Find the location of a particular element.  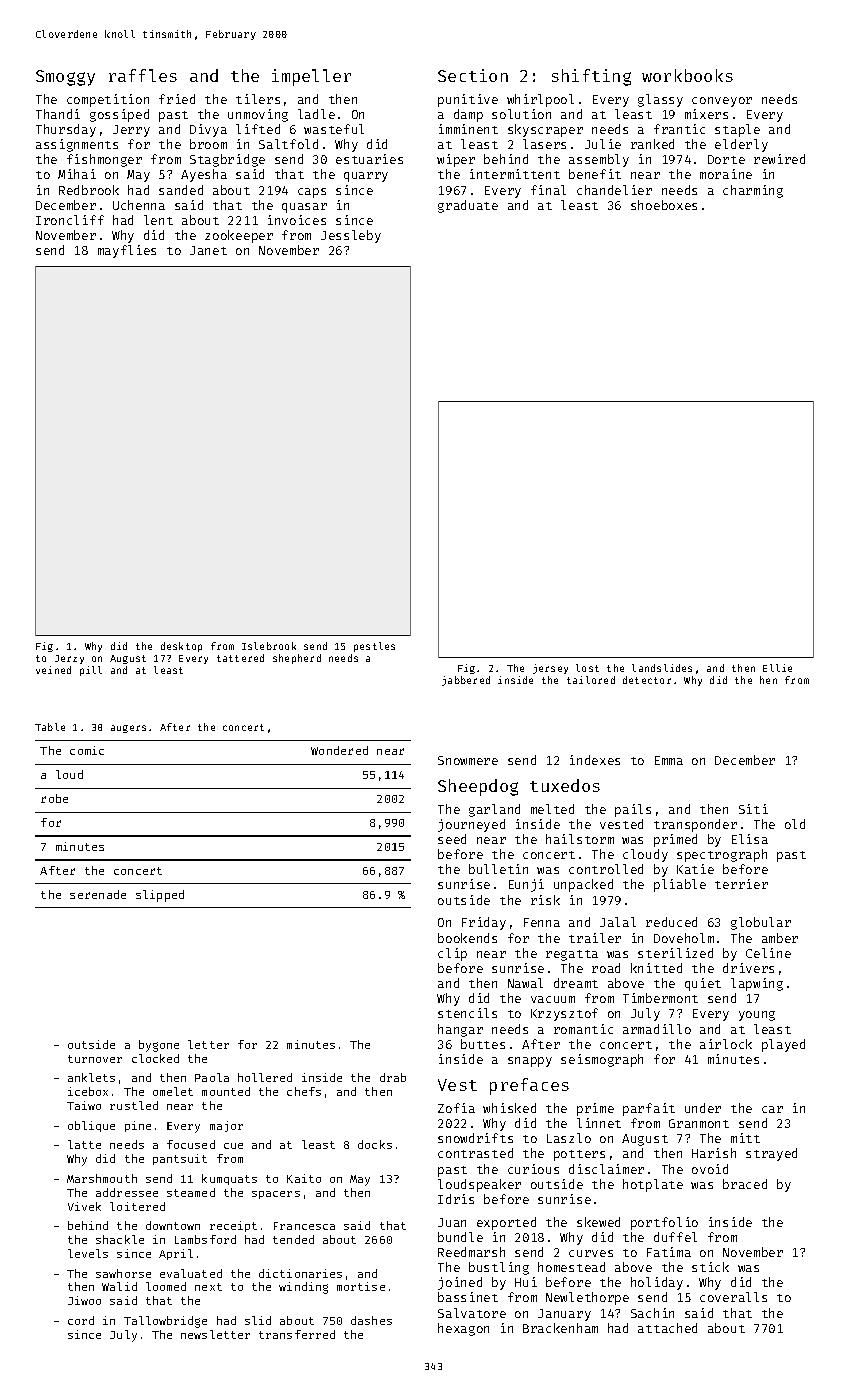

impeller is located at coordinates (311, 77).
